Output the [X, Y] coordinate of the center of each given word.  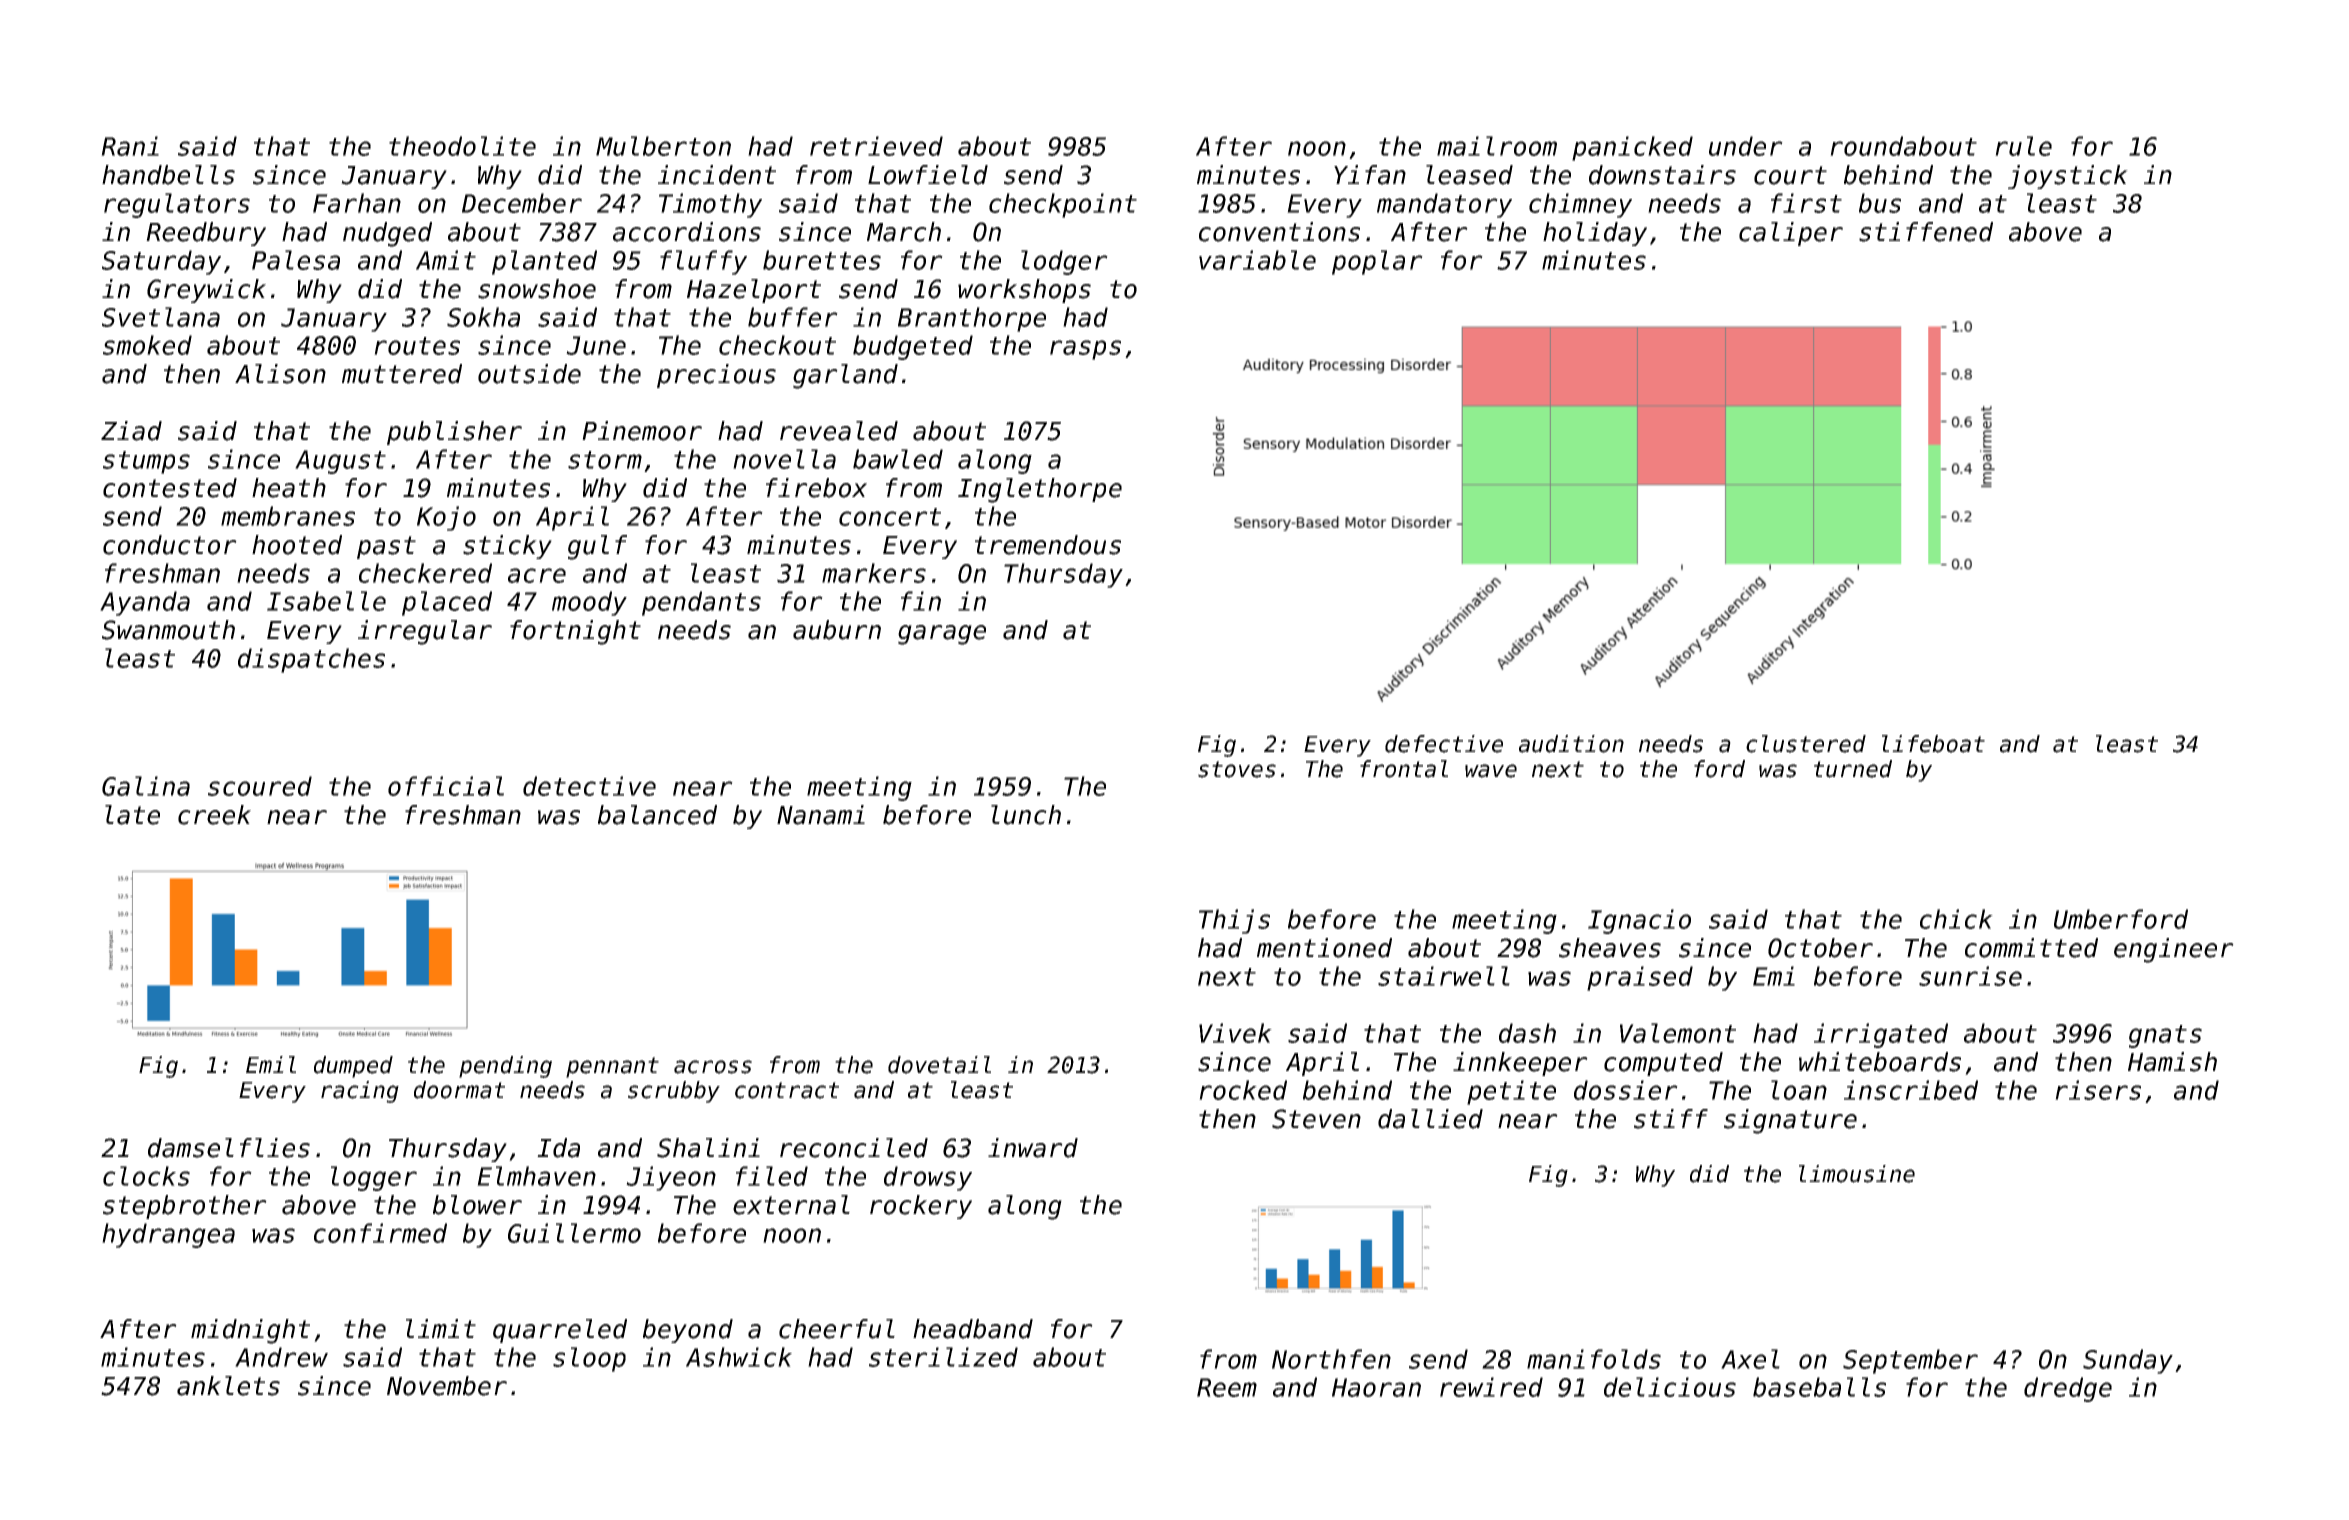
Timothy [710, 205]
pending [505, 1067]
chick [1956, 919]
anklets [228, 1386]
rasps [1085, 350]
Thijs [1234, 921]
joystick [2068, 177]
